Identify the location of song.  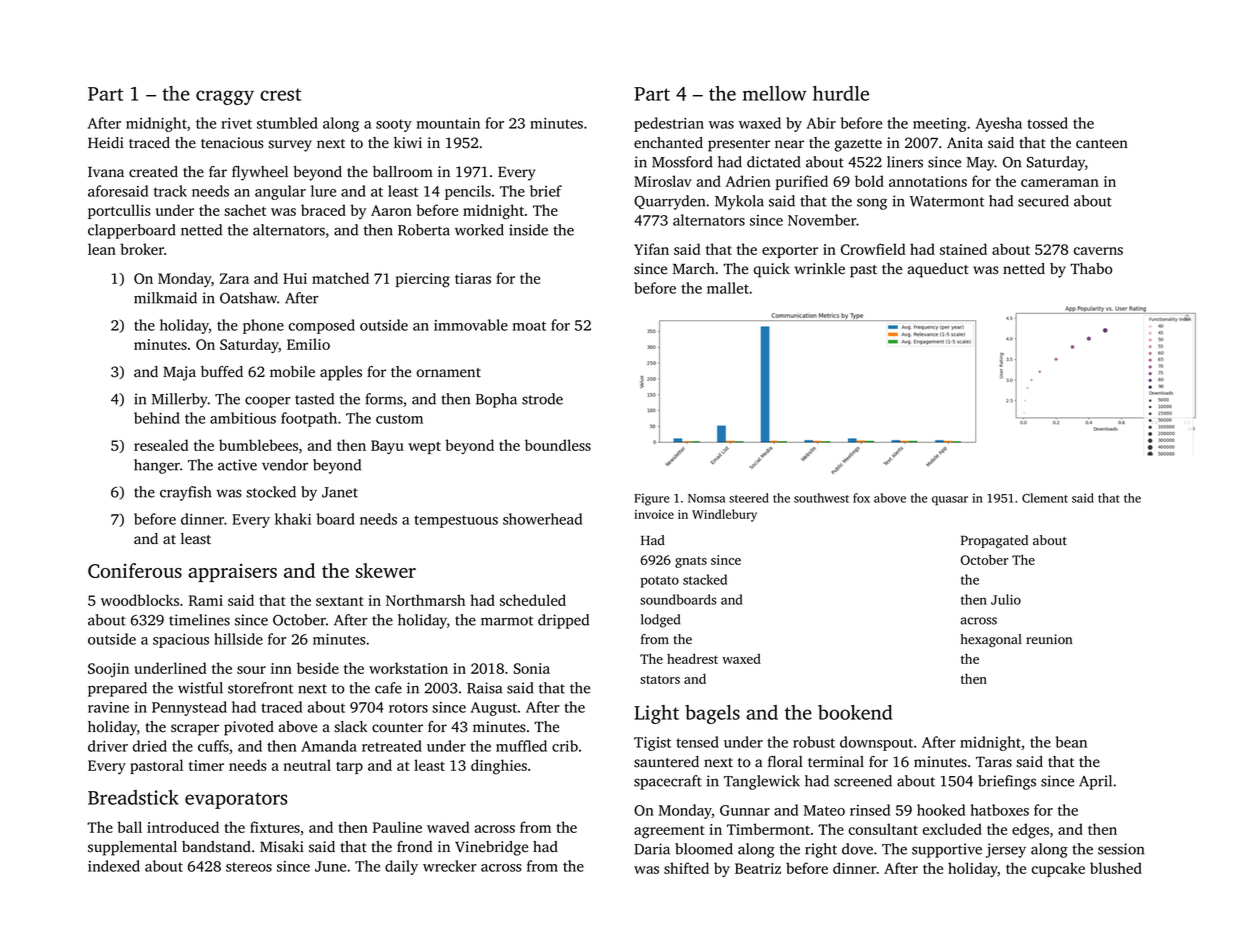
(872, 204).
